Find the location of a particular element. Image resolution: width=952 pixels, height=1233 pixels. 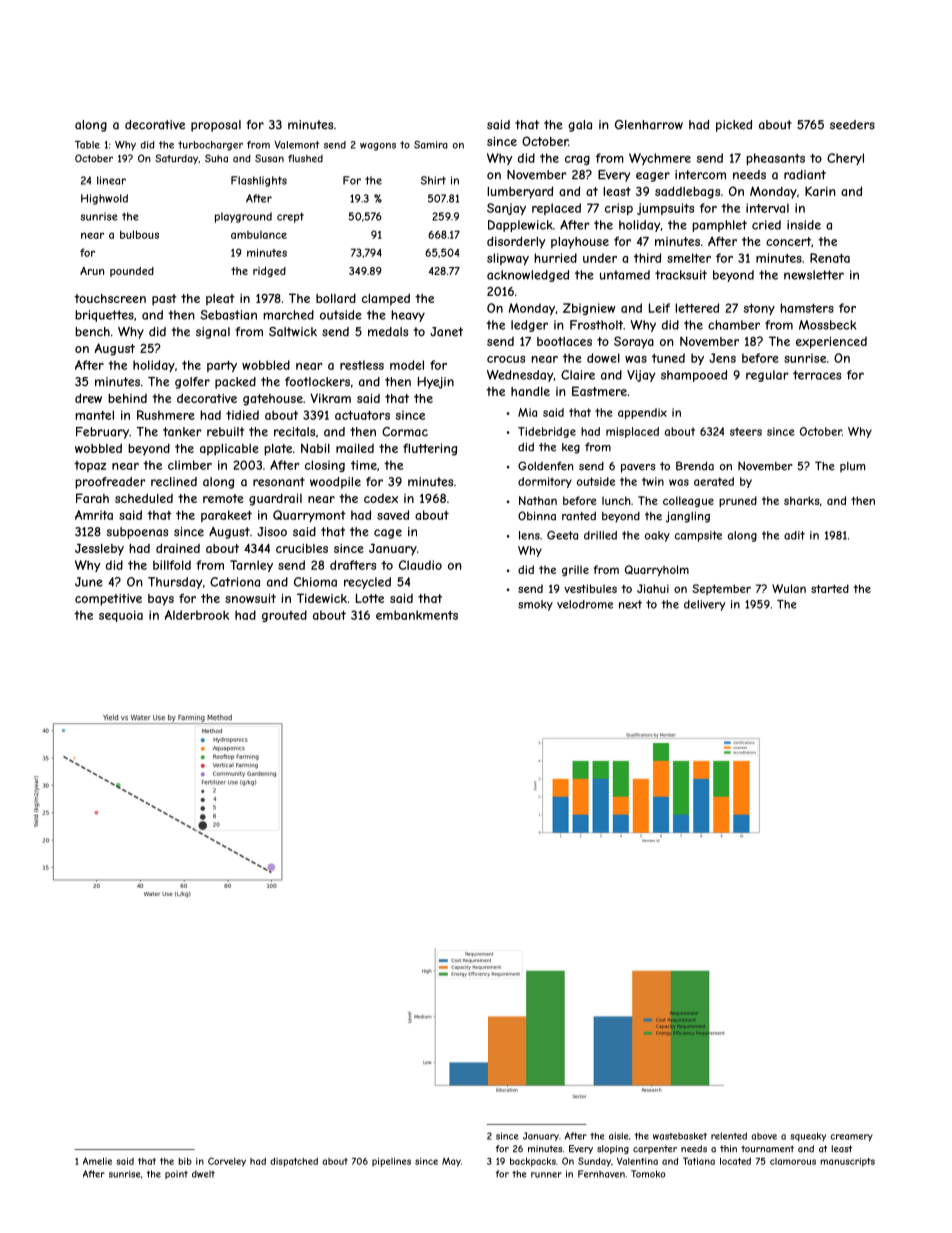

backpacks is located at coordinates (533, 1162).
